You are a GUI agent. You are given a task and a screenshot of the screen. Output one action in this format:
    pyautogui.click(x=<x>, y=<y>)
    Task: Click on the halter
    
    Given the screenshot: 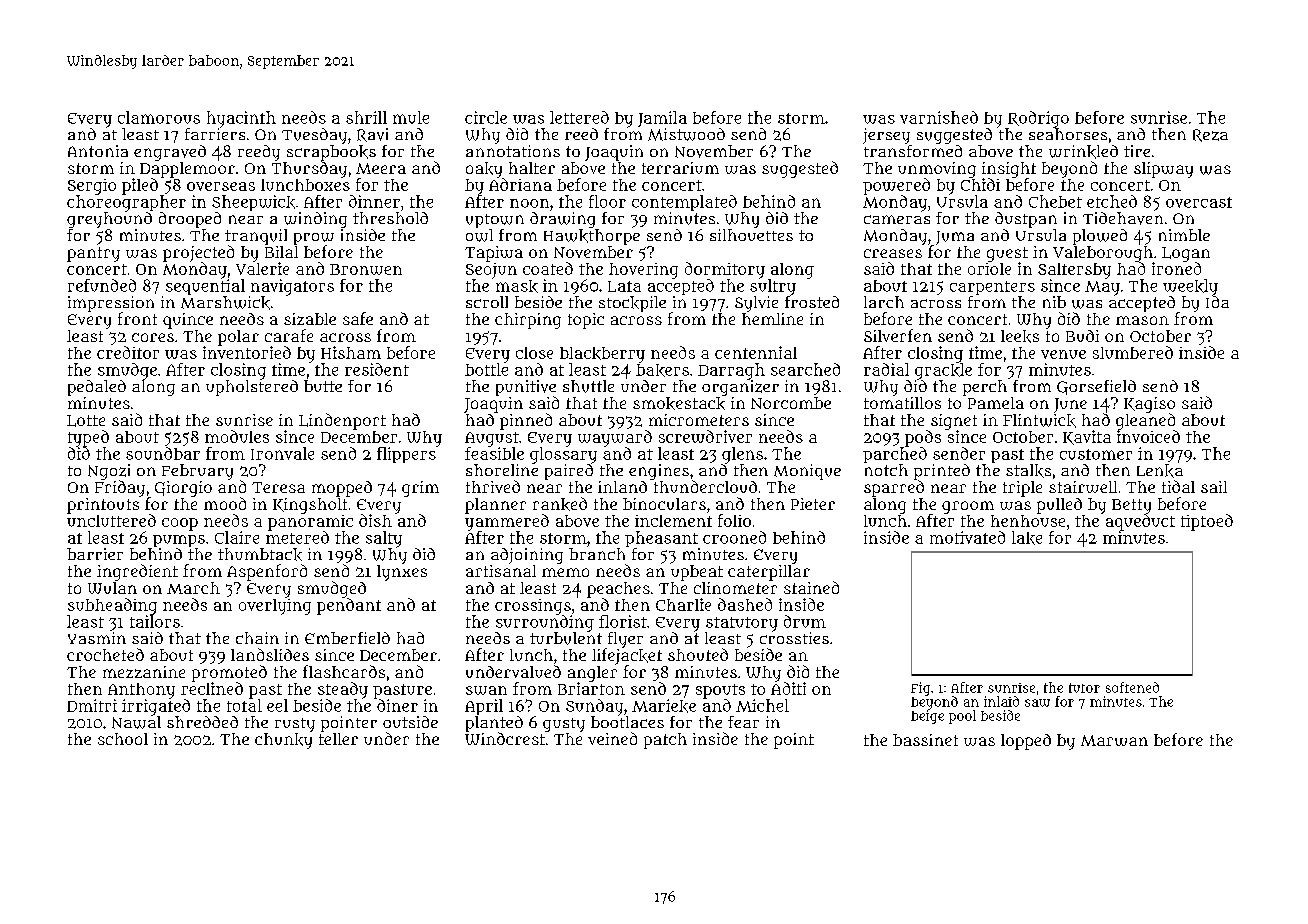 What is the action you would take?
    pyautogui.click(x=532, y=168)
